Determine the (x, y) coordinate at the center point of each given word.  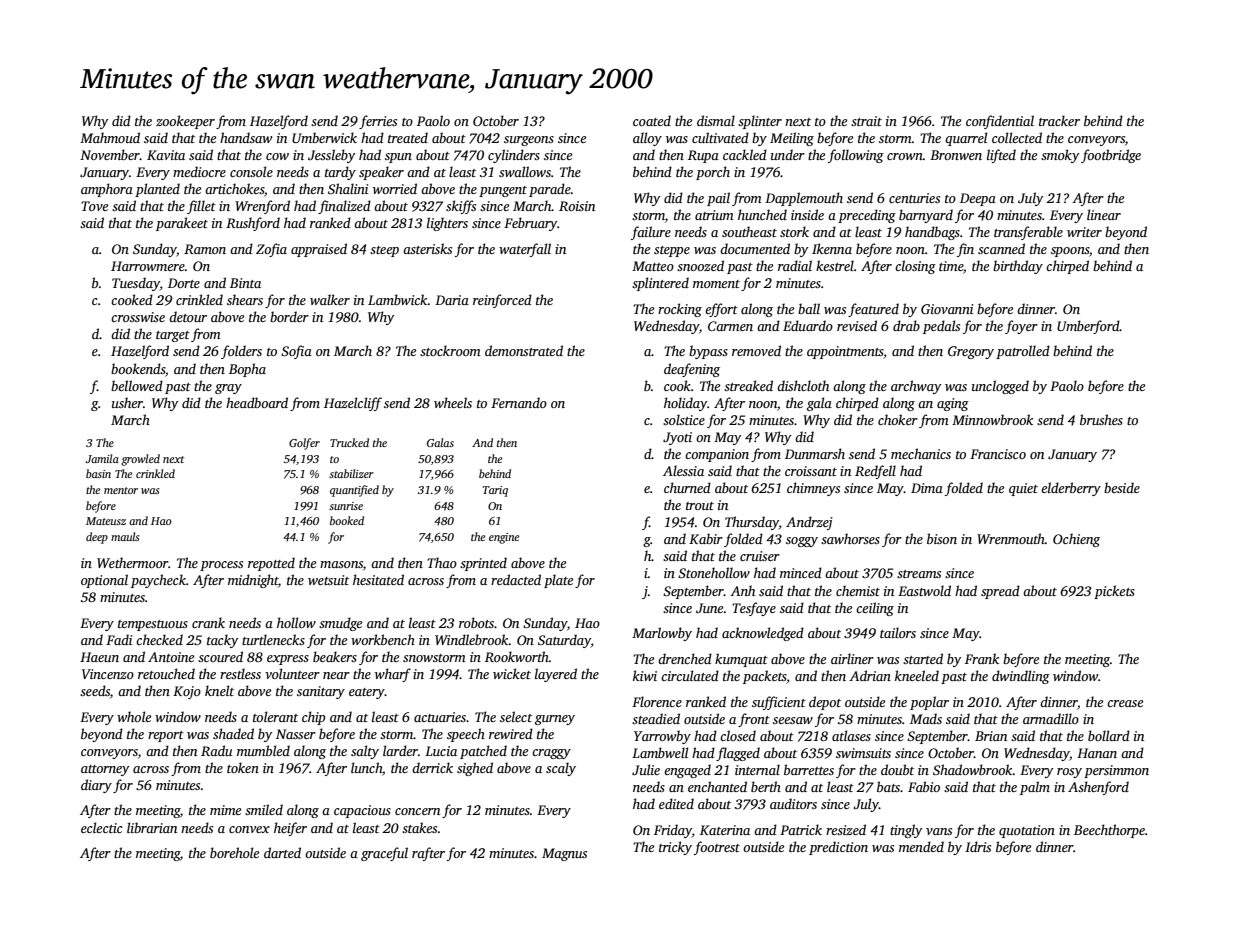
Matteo (653, 266)
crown (905, 156)
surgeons (529, 141)
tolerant (275, 716)
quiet (1023, 489)
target (173, 336)
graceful (384, 854)
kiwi (645, 675)
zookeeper (185, 122)
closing (915, 267)
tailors (898, 632)
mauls (125, 536)
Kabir (706, 538)
